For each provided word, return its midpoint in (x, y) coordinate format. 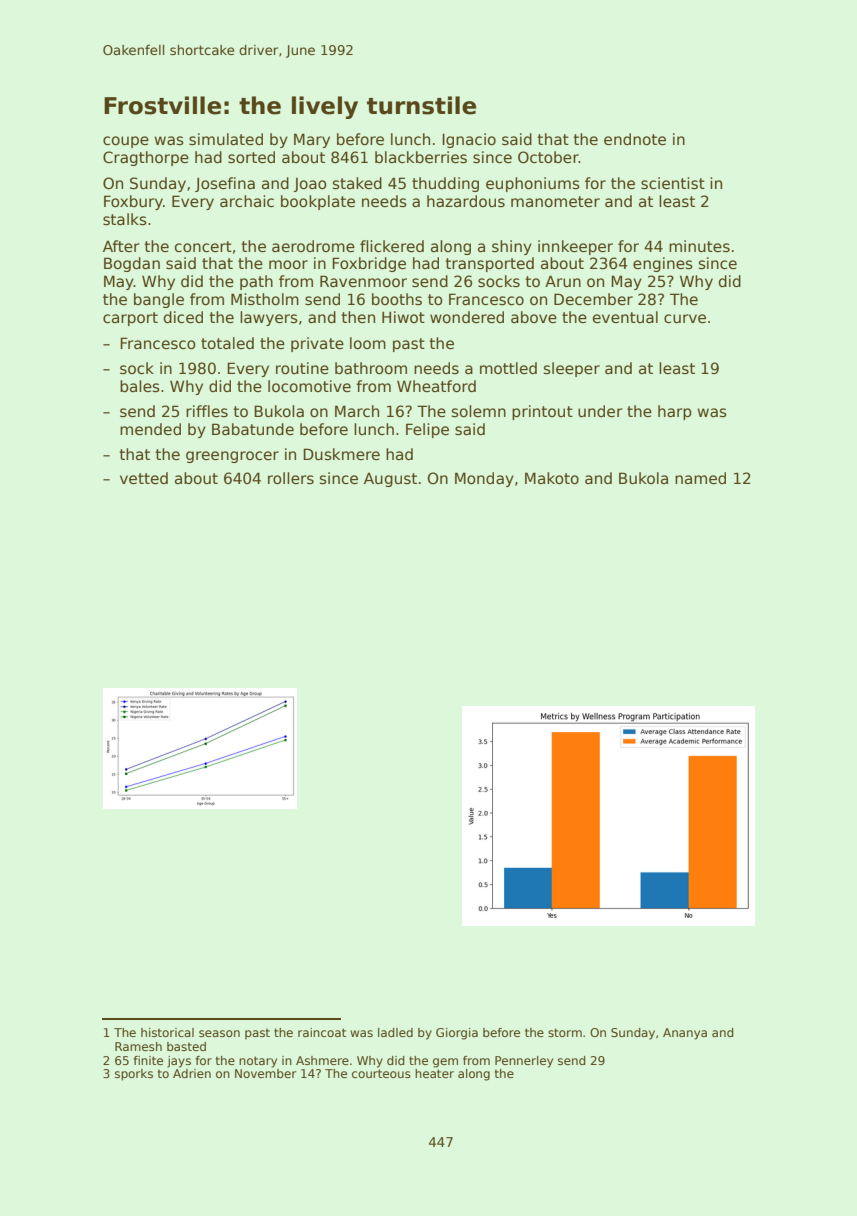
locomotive (309, 386)
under (600, 411)
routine (302, 368)
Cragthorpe (146, 158)
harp (675, 412)
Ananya (685, 1034)
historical (167, 1032)
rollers (291, 478)
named (700, 478)
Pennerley (524, 1062)
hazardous (466, 201)
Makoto (552, 478)
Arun (563, 281)
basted (186, 1046)
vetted (144, 478)
